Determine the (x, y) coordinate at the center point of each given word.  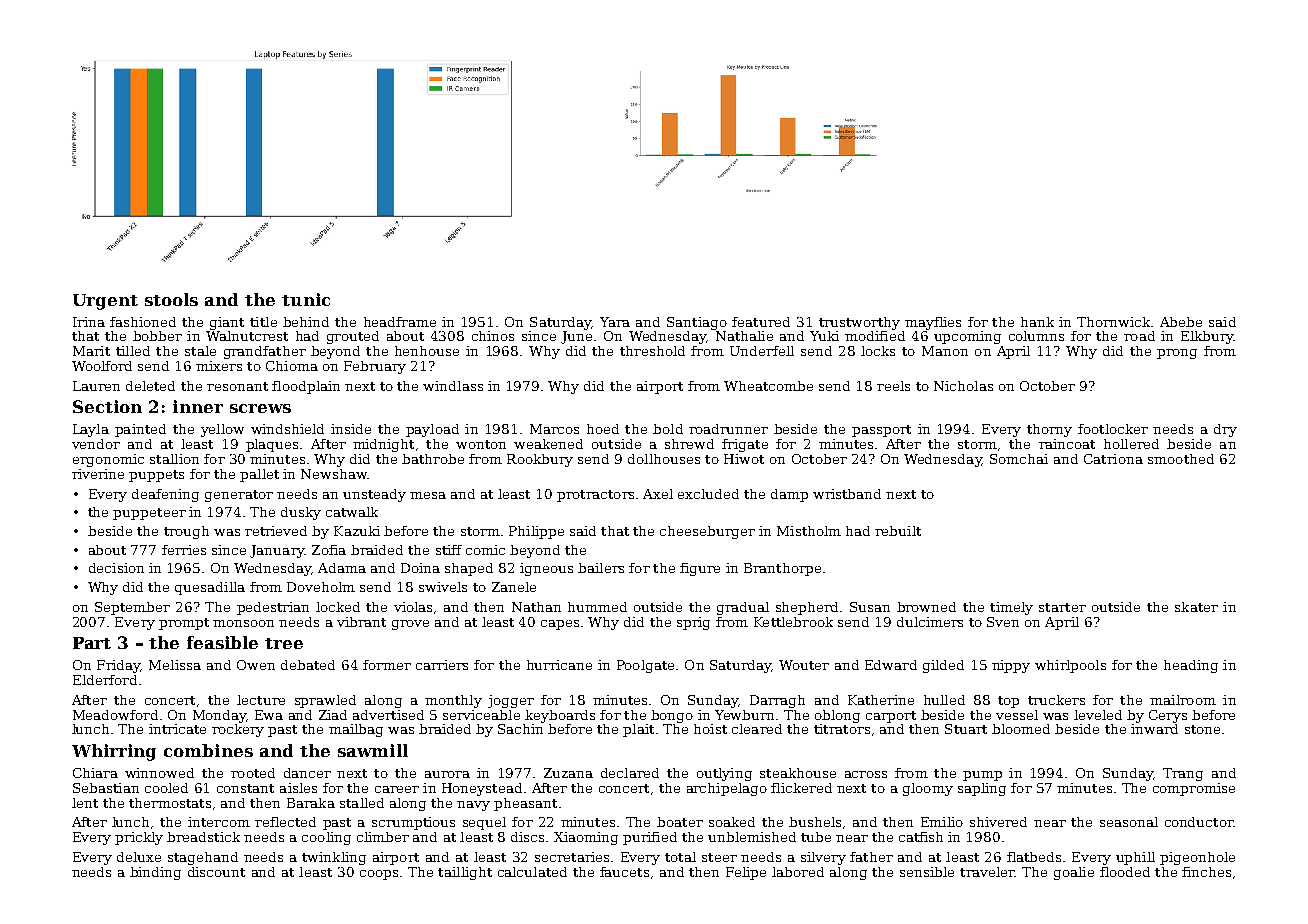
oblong (837, 716)
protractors (595, 496)
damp (789, 495)
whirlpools (1070, 666)
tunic (306, 299)
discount (216, 872)
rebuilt (898, 531)
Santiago (697, 323)
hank (1037, 322)
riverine (98, 474)
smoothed (1181, 459)
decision (116, 568)
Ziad (333, 715)
